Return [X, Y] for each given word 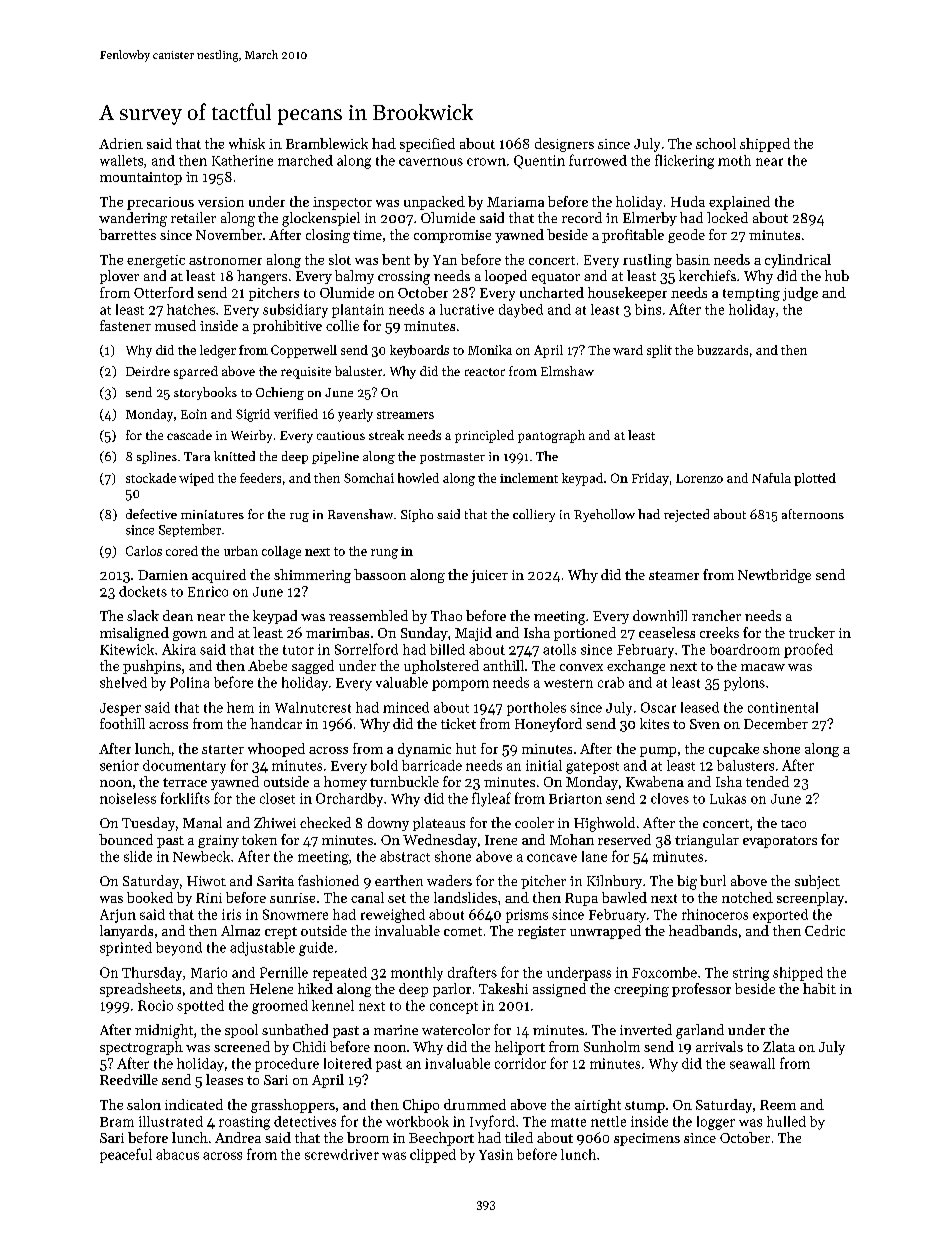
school [716, 143]
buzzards [722, 350]
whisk [247, 143]
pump [658, 752]
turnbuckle [404, 781]
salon [144, 1104]
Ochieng [280, 393]
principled [484, 436]
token [259, 839]
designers [564, 145]
